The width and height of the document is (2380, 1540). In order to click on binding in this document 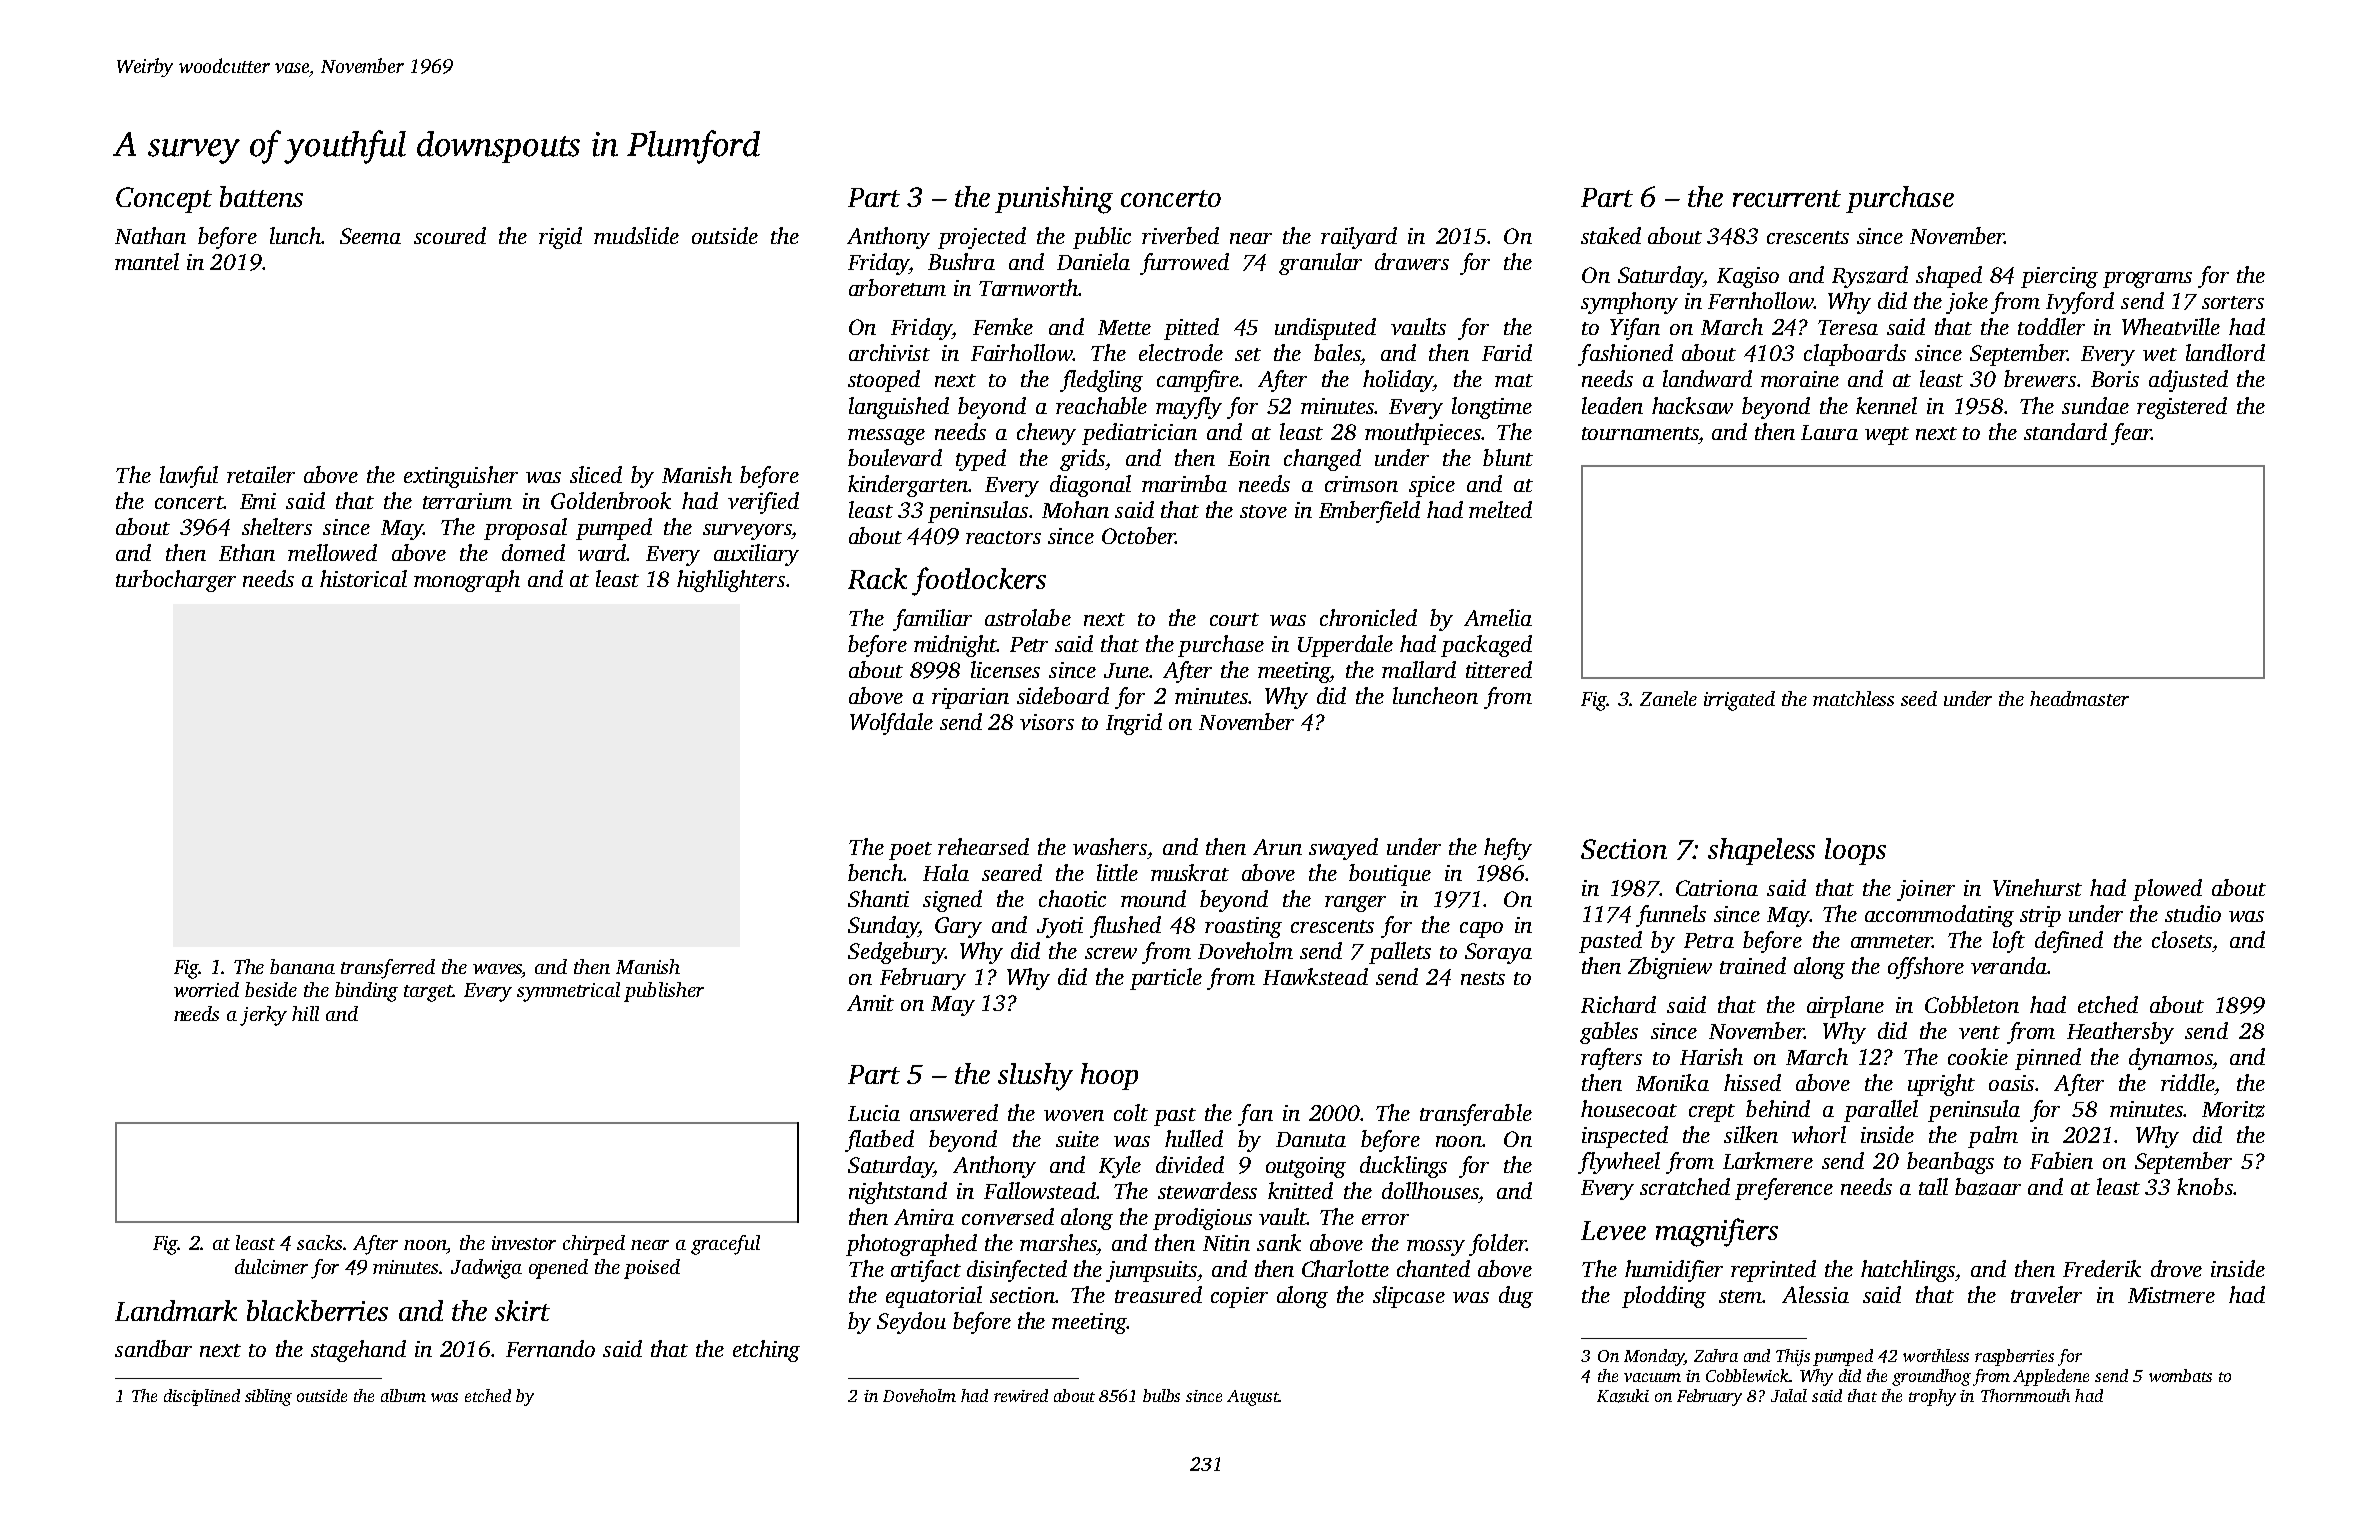, I will do `click(366, 992)`.
